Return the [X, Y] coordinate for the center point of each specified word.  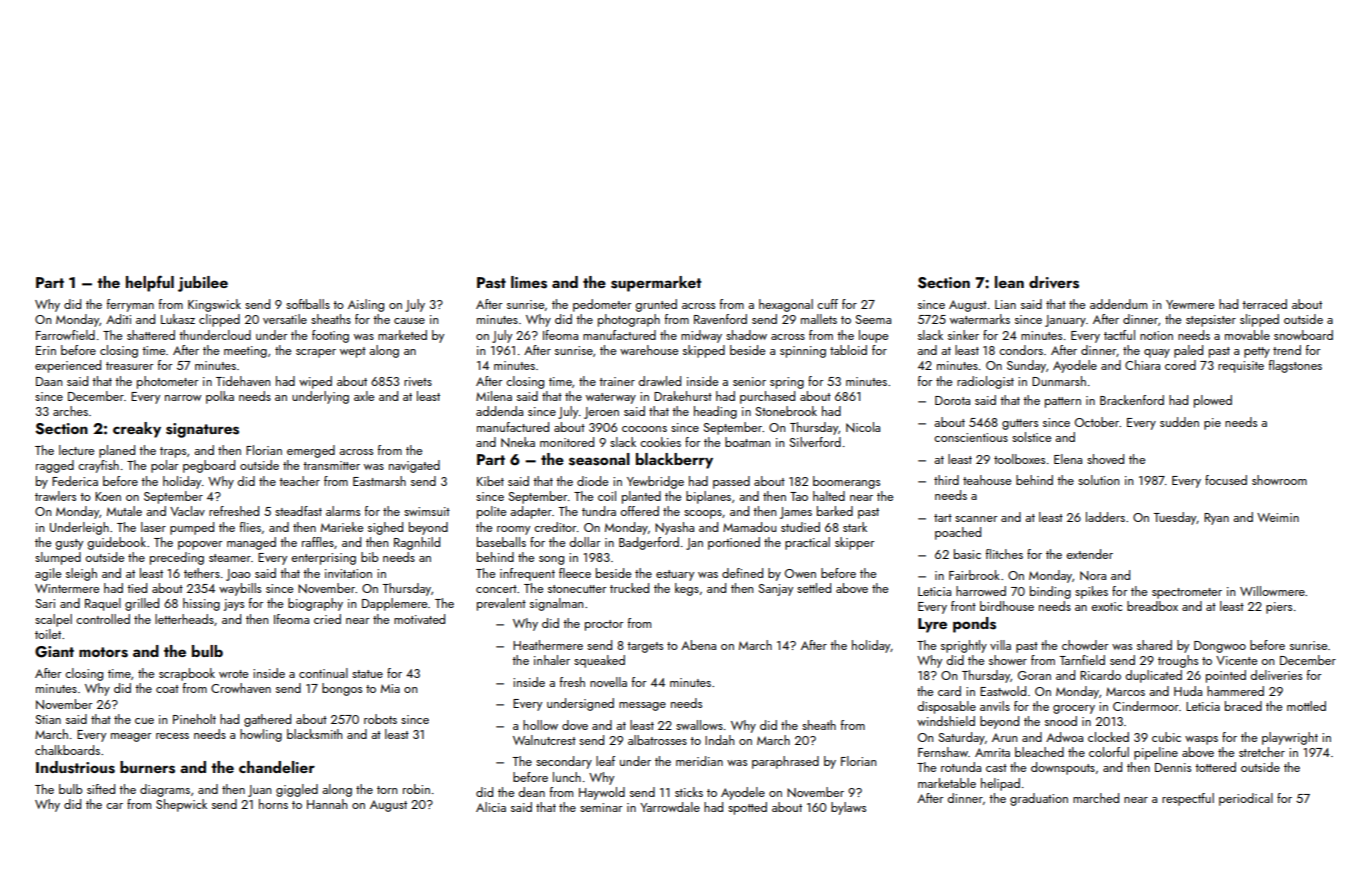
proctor [604, 625]
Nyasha [674, 528]
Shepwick [181, 805]
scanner [976, 519]
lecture [76, 450]
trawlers [55, 496]
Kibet [490, 481]
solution [1098, 480]
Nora [1093, 575]
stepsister [1211, 321]
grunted [656, 305]
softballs [308, 304]
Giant [54, 652]
